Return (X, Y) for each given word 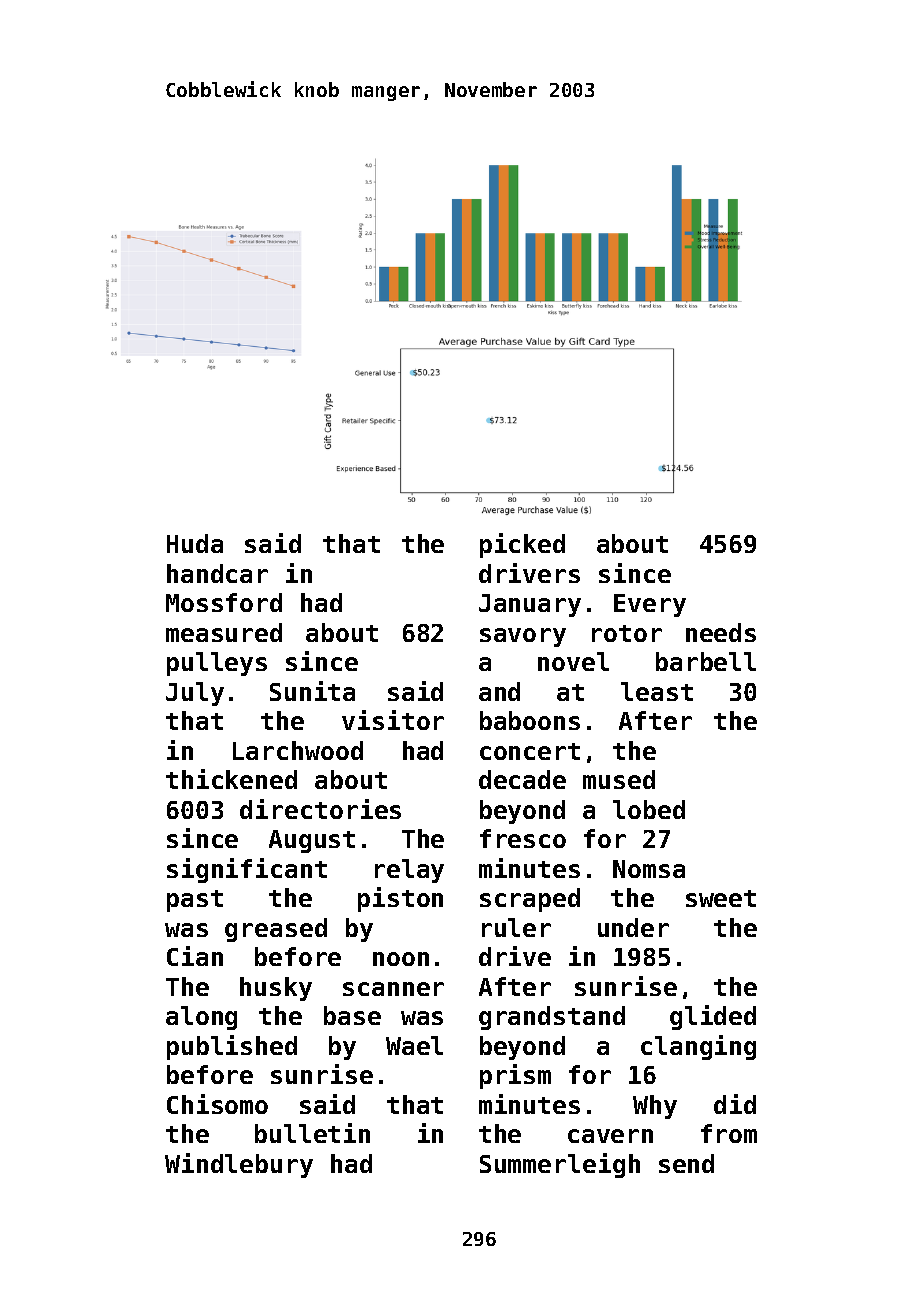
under (633, 927)
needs (721, 632)
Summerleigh (560, 1165)
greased (276, 930)
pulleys (217, 664)
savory (523, 637)
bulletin (312, 1133)
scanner (393, 989)
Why (655, 1107)
